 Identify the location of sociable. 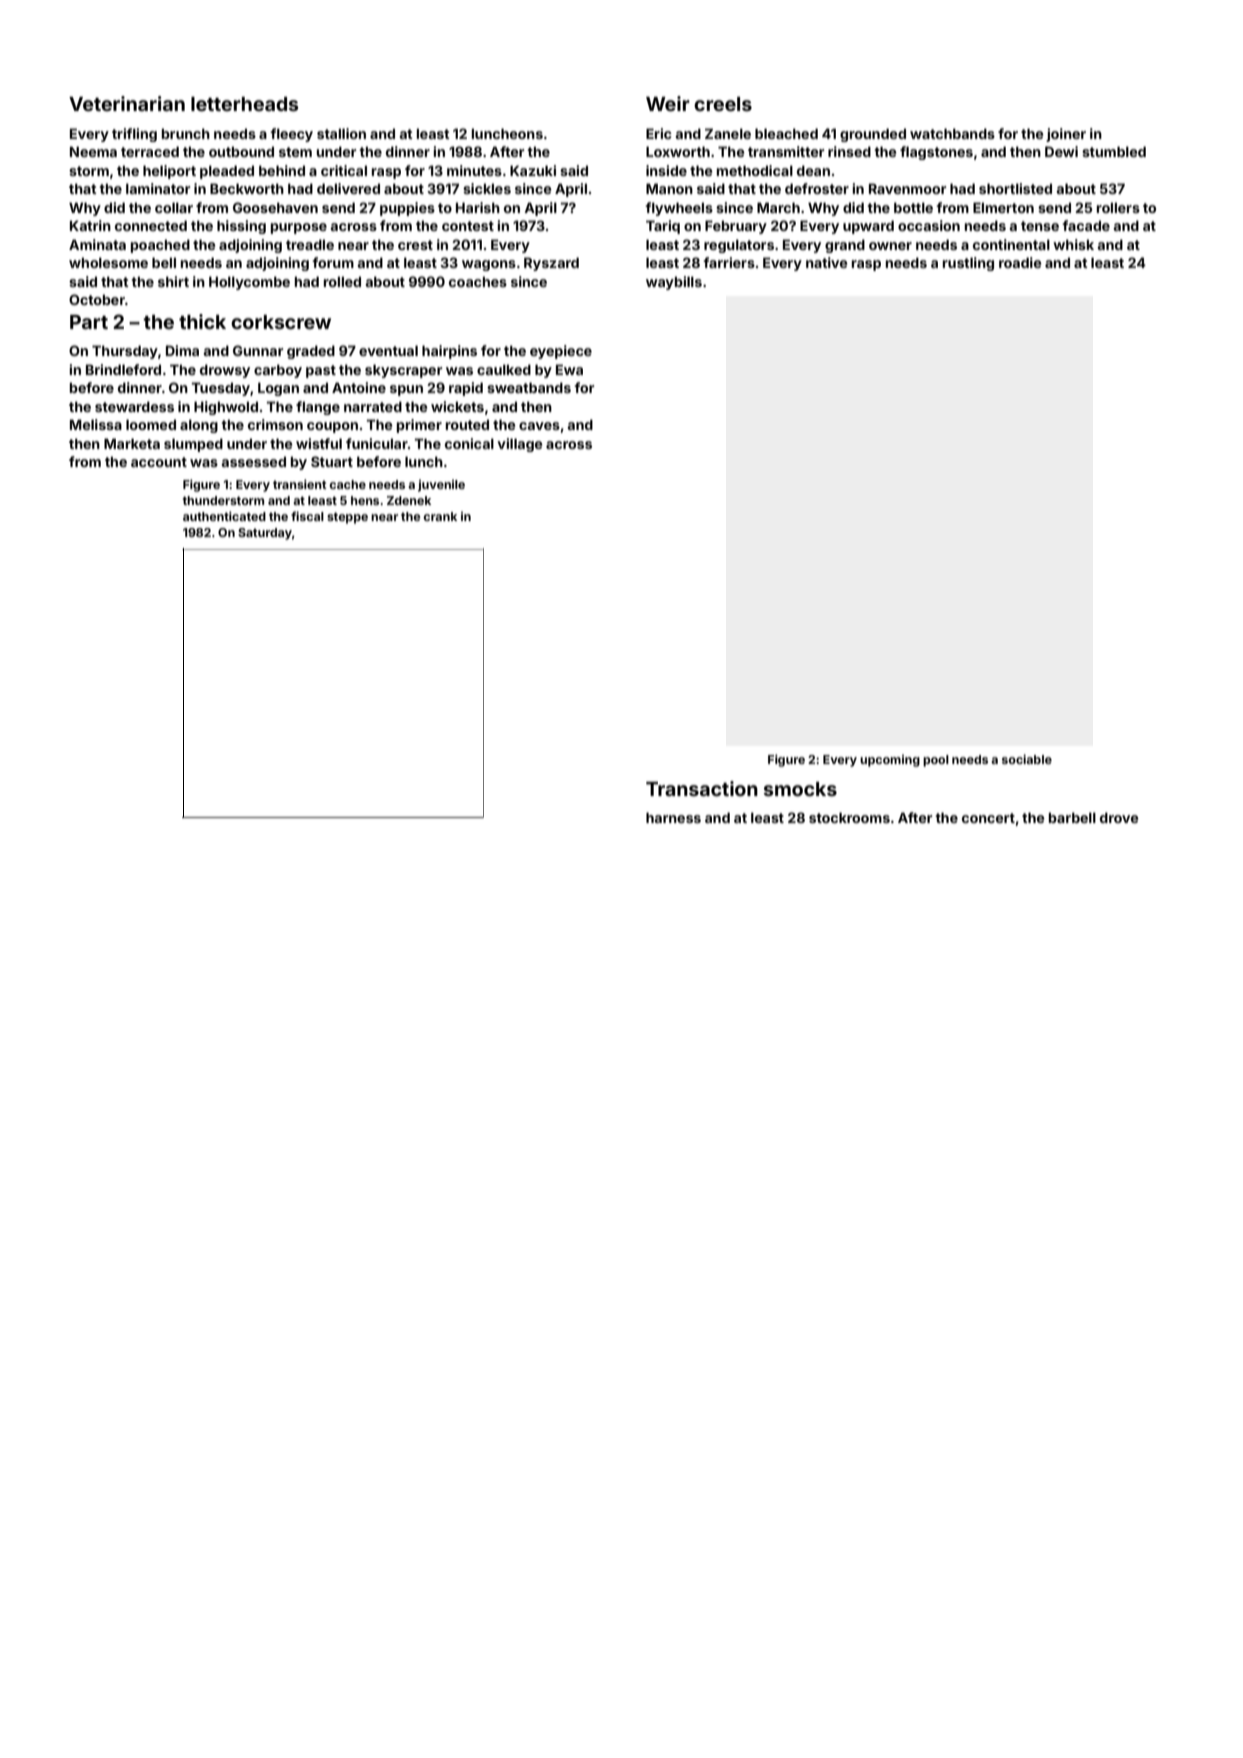
(1027, 759).
